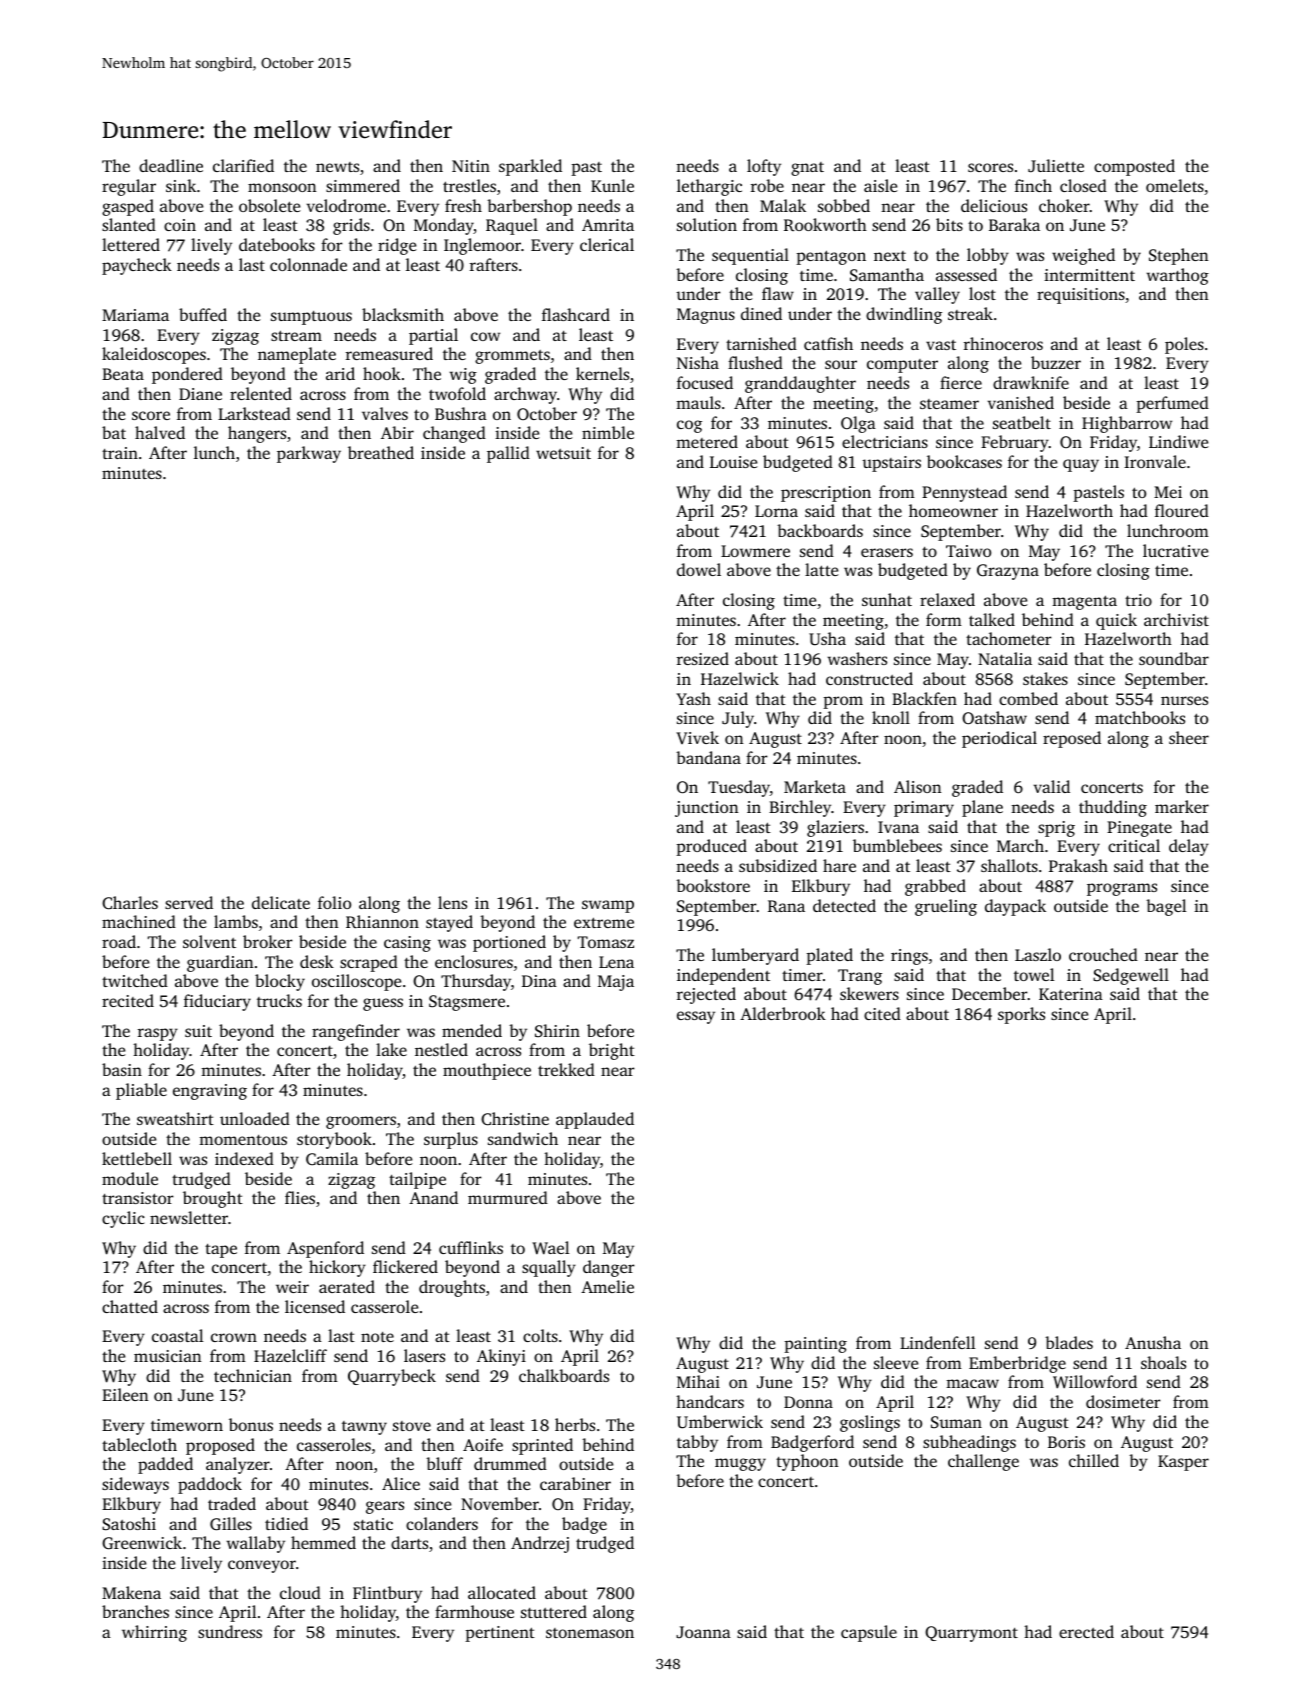 The height and width of the screenshot is (1697, 1311). What do you see at coordinates (699, 569) in the screenshot?
I see `dowel` at bounding box center [699, 569].
